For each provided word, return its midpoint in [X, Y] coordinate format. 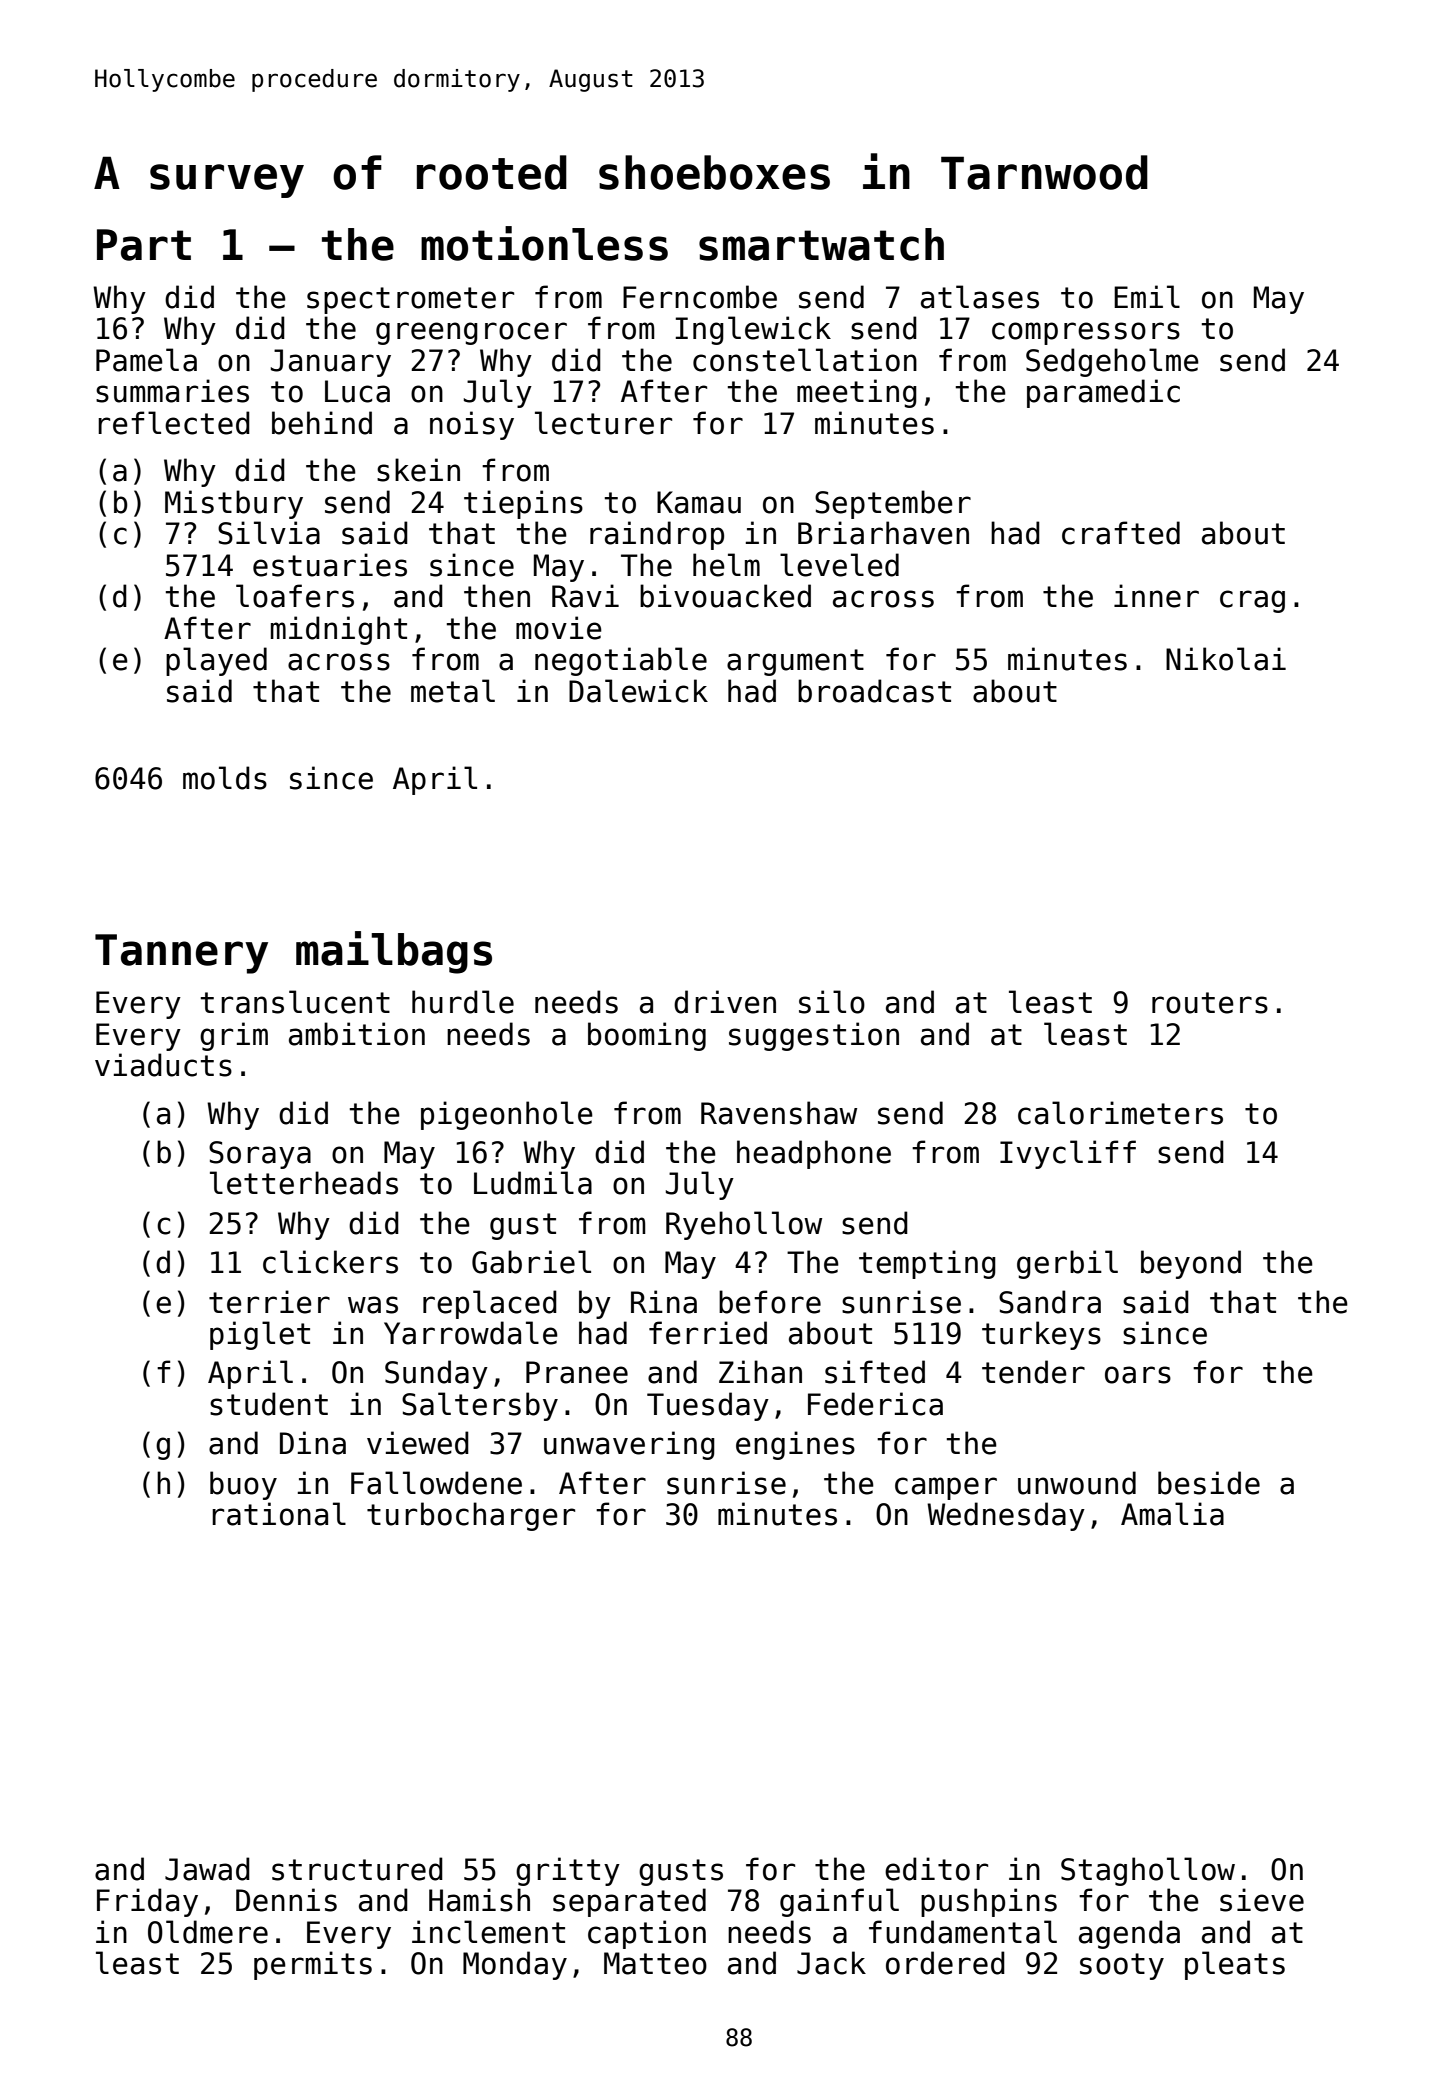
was [373, 1305]
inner [1156, 596]
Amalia [1172, 1514]
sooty [1122, 1966]
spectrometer [410, 300]
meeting [857, 393]
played [216, 661]
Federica [875, 1404]
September [893, 504]
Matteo [655, 1963]
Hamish [479, 1900]
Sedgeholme [1112, 362]
